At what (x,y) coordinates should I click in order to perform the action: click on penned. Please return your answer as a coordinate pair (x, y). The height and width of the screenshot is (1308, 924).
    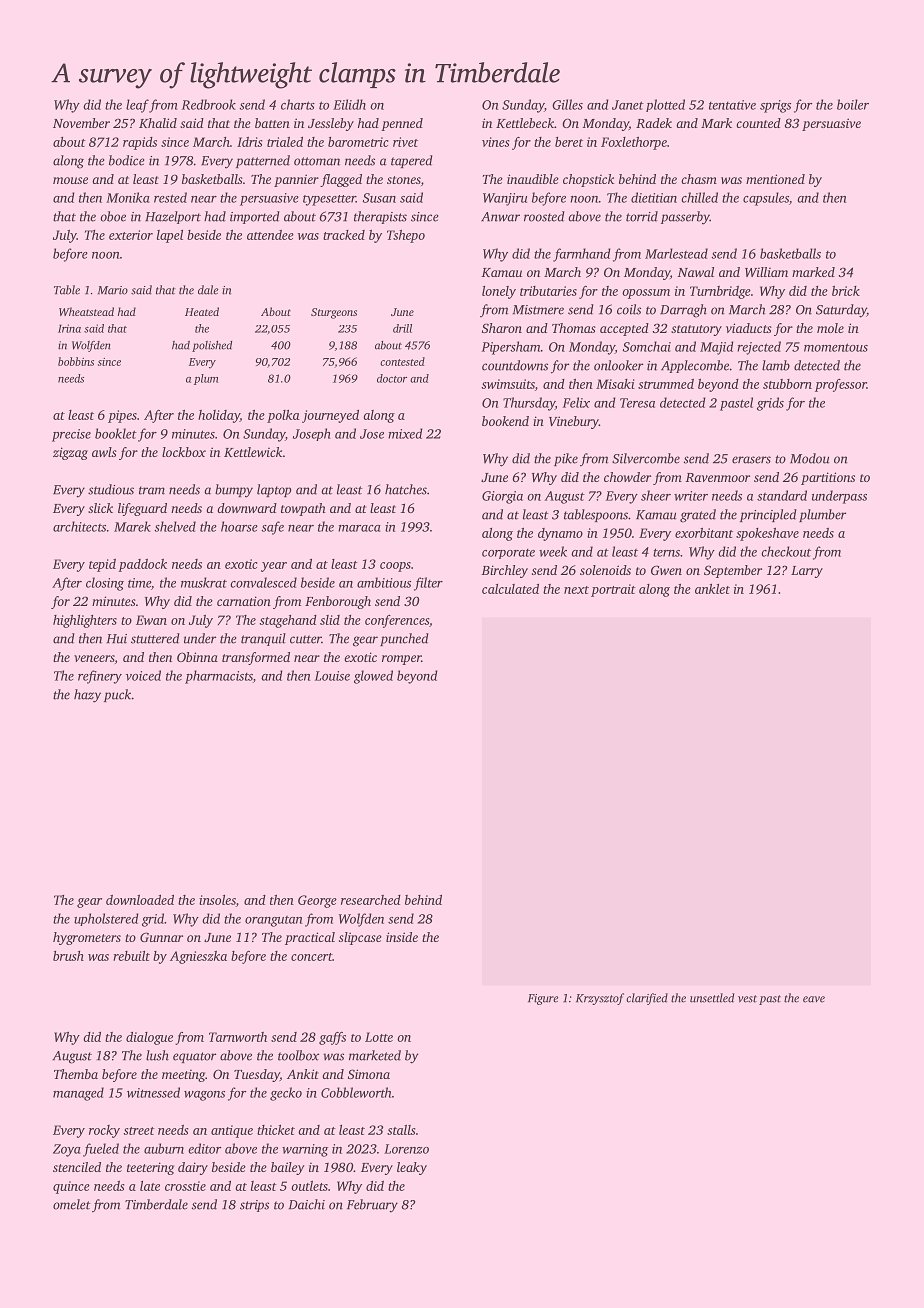
    Looking at the image, I should click on (402, 124).
